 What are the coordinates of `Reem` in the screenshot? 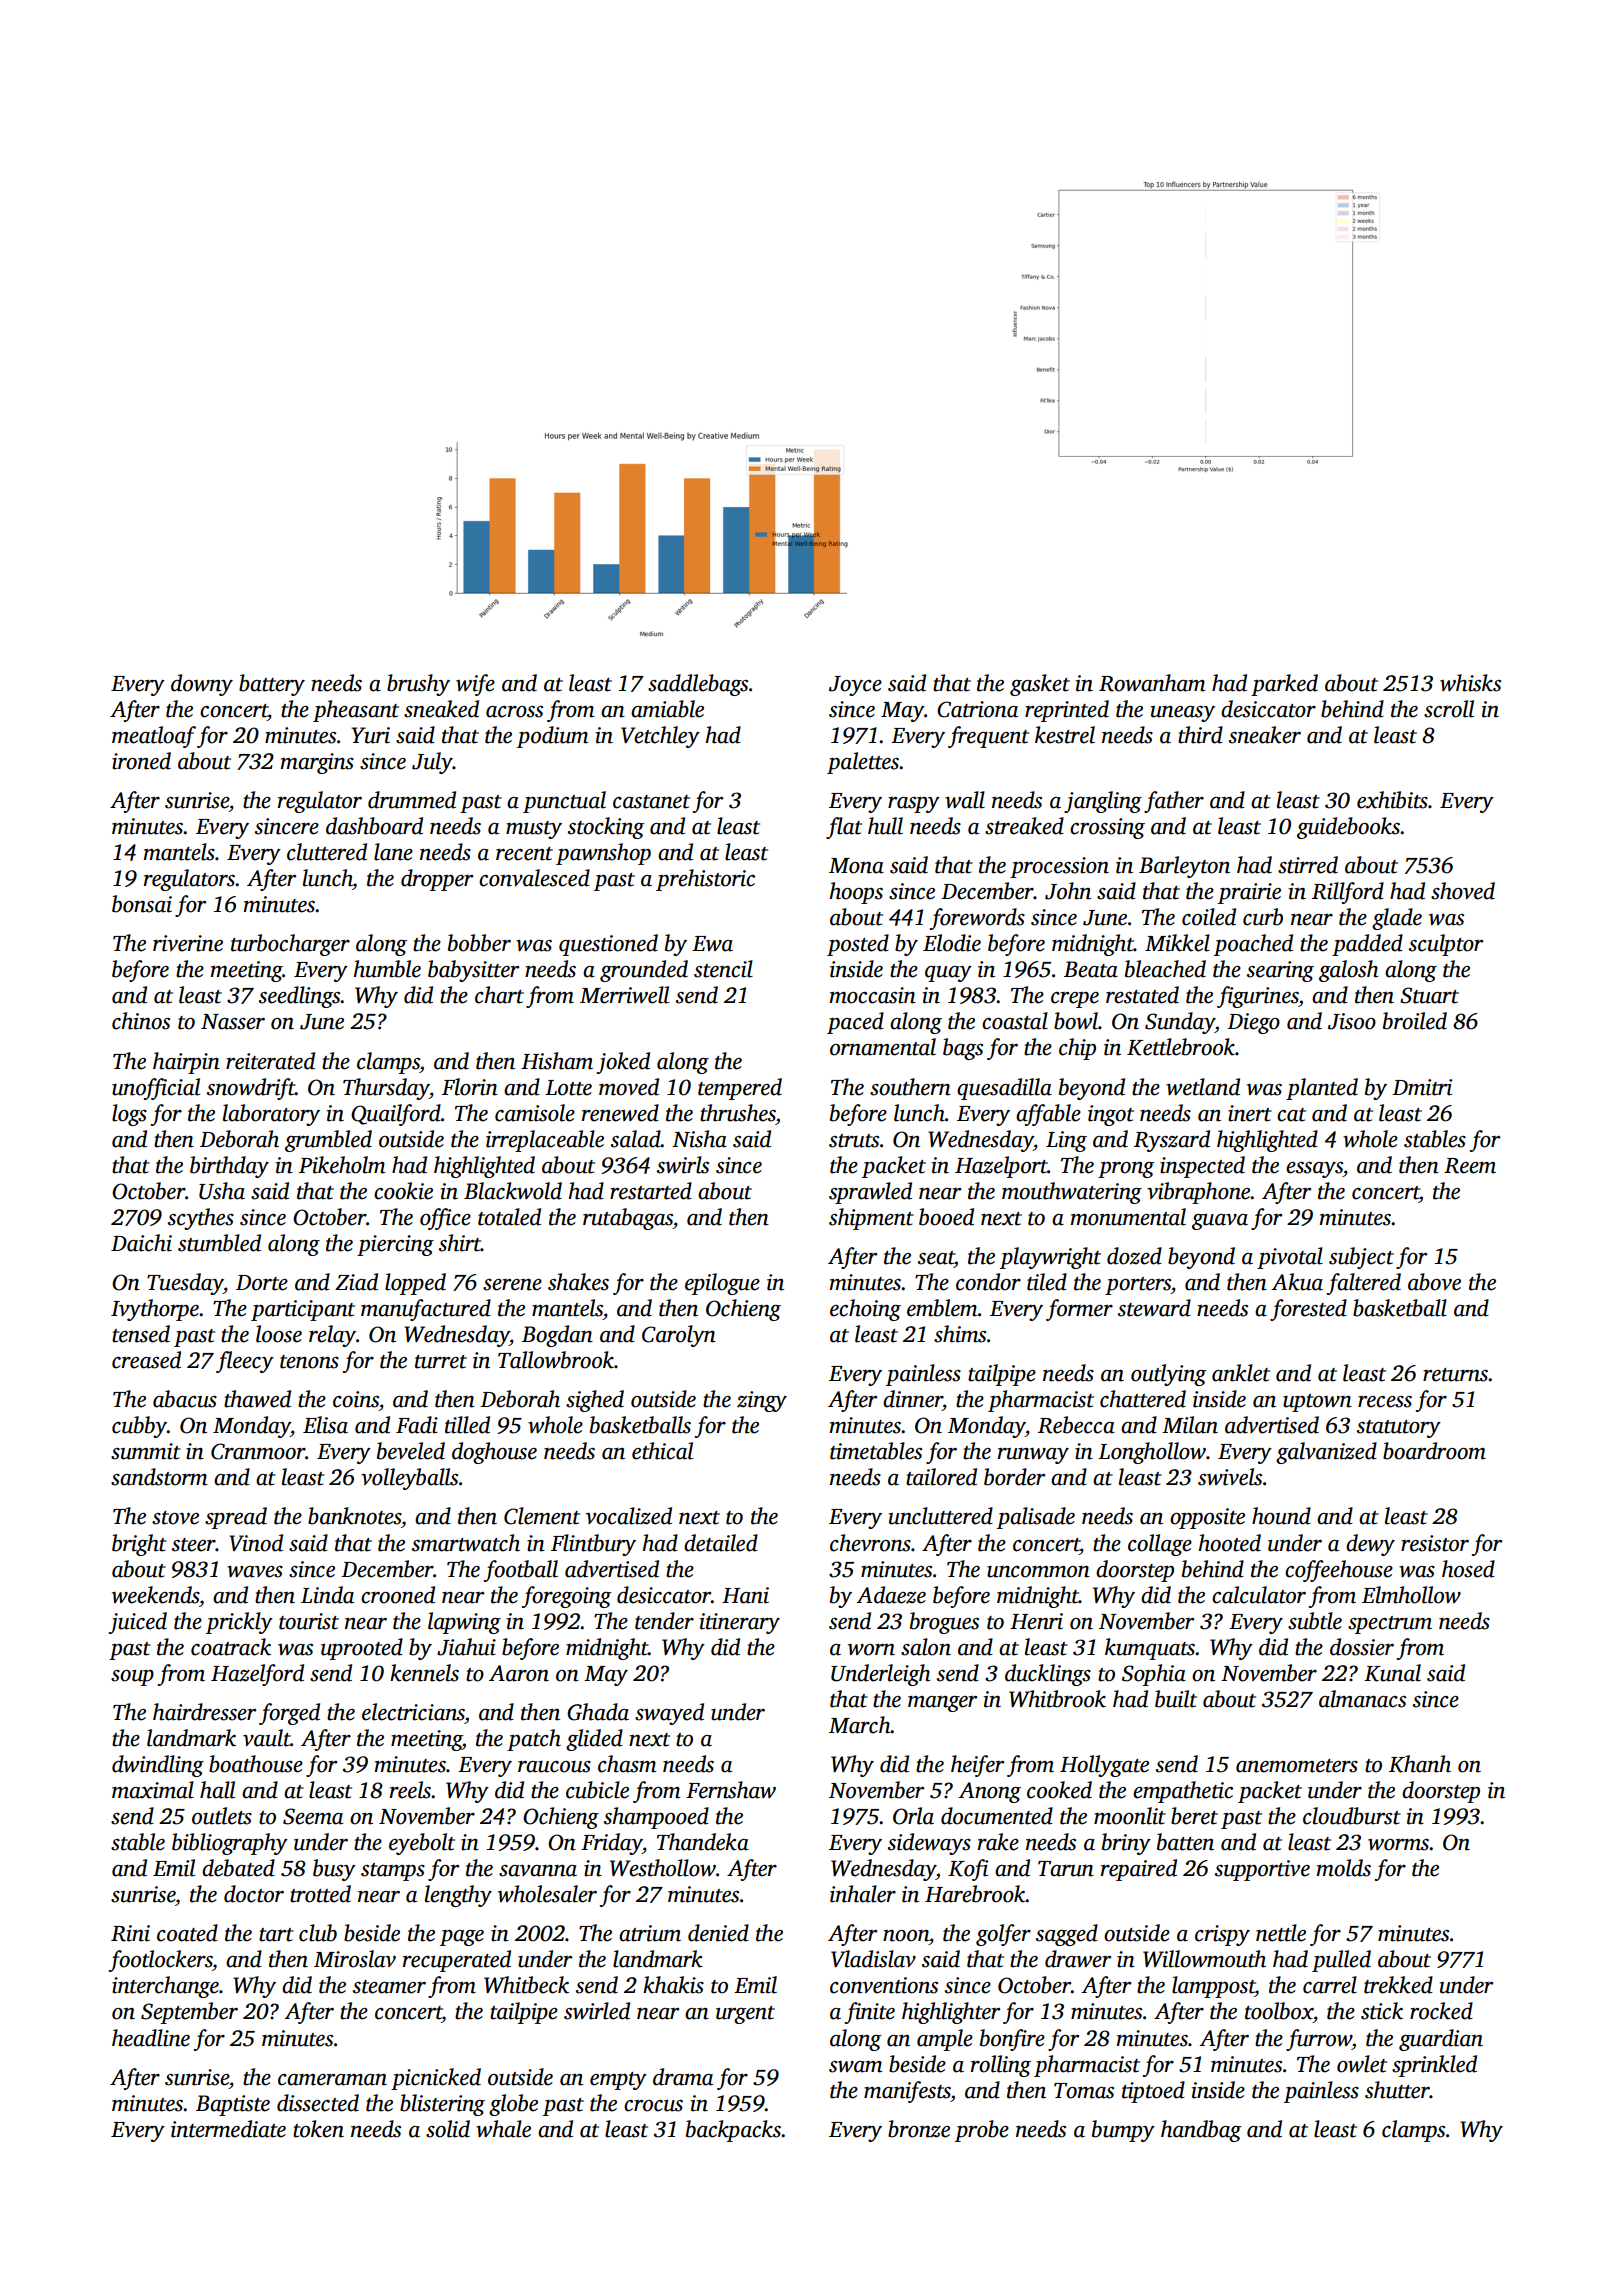 It's located at (1470, 1166).
